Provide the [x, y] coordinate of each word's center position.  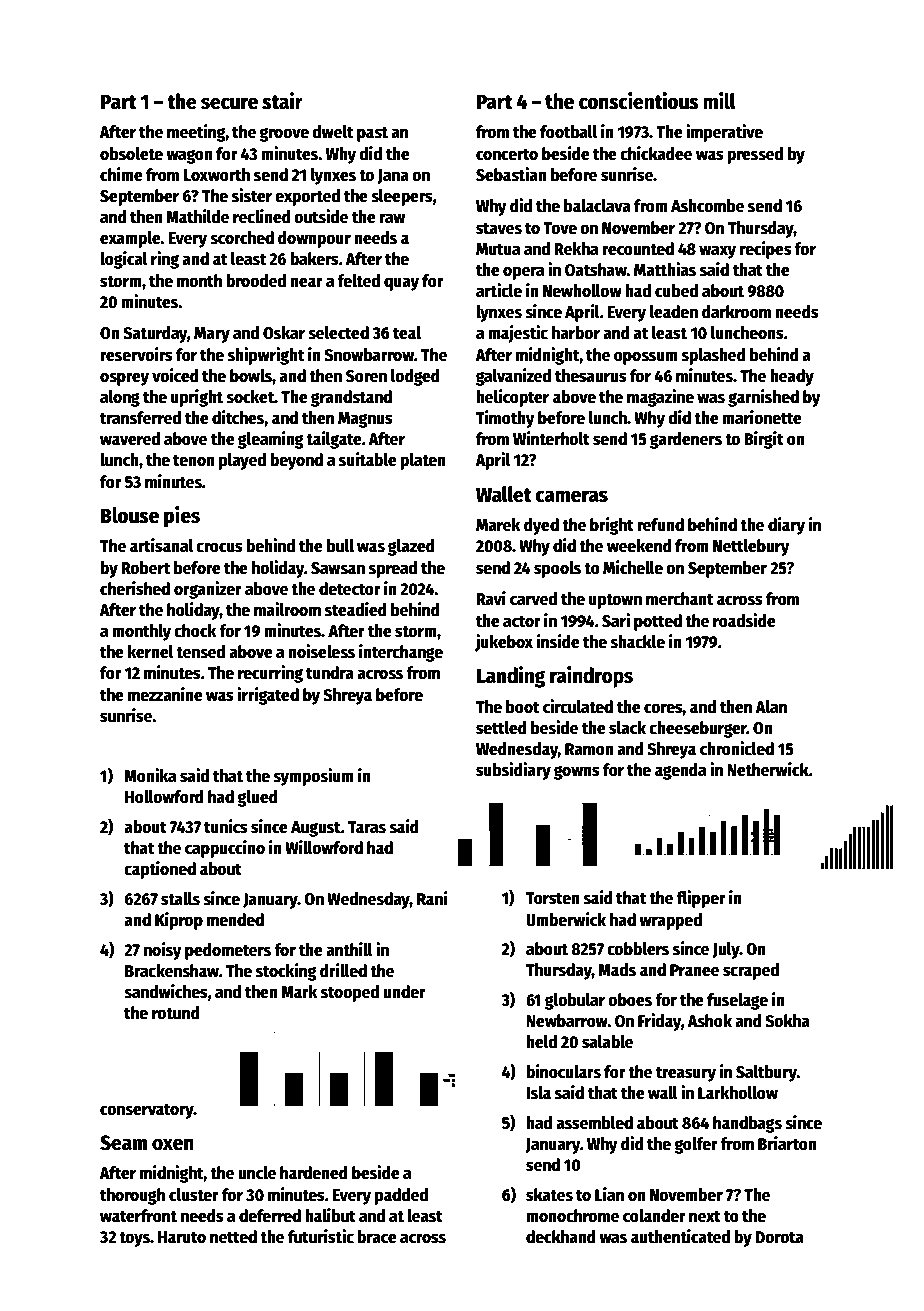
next [705, 1216]
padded [401, 1196]
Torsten [553, 898]
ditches [238, 417]
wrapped [670, 921]
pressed [755, 155]
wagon [189, 156]
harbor [576, 333]
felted [358, 281]
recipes [766, 250]
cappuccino [225, 849]
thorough [132, 1196]
